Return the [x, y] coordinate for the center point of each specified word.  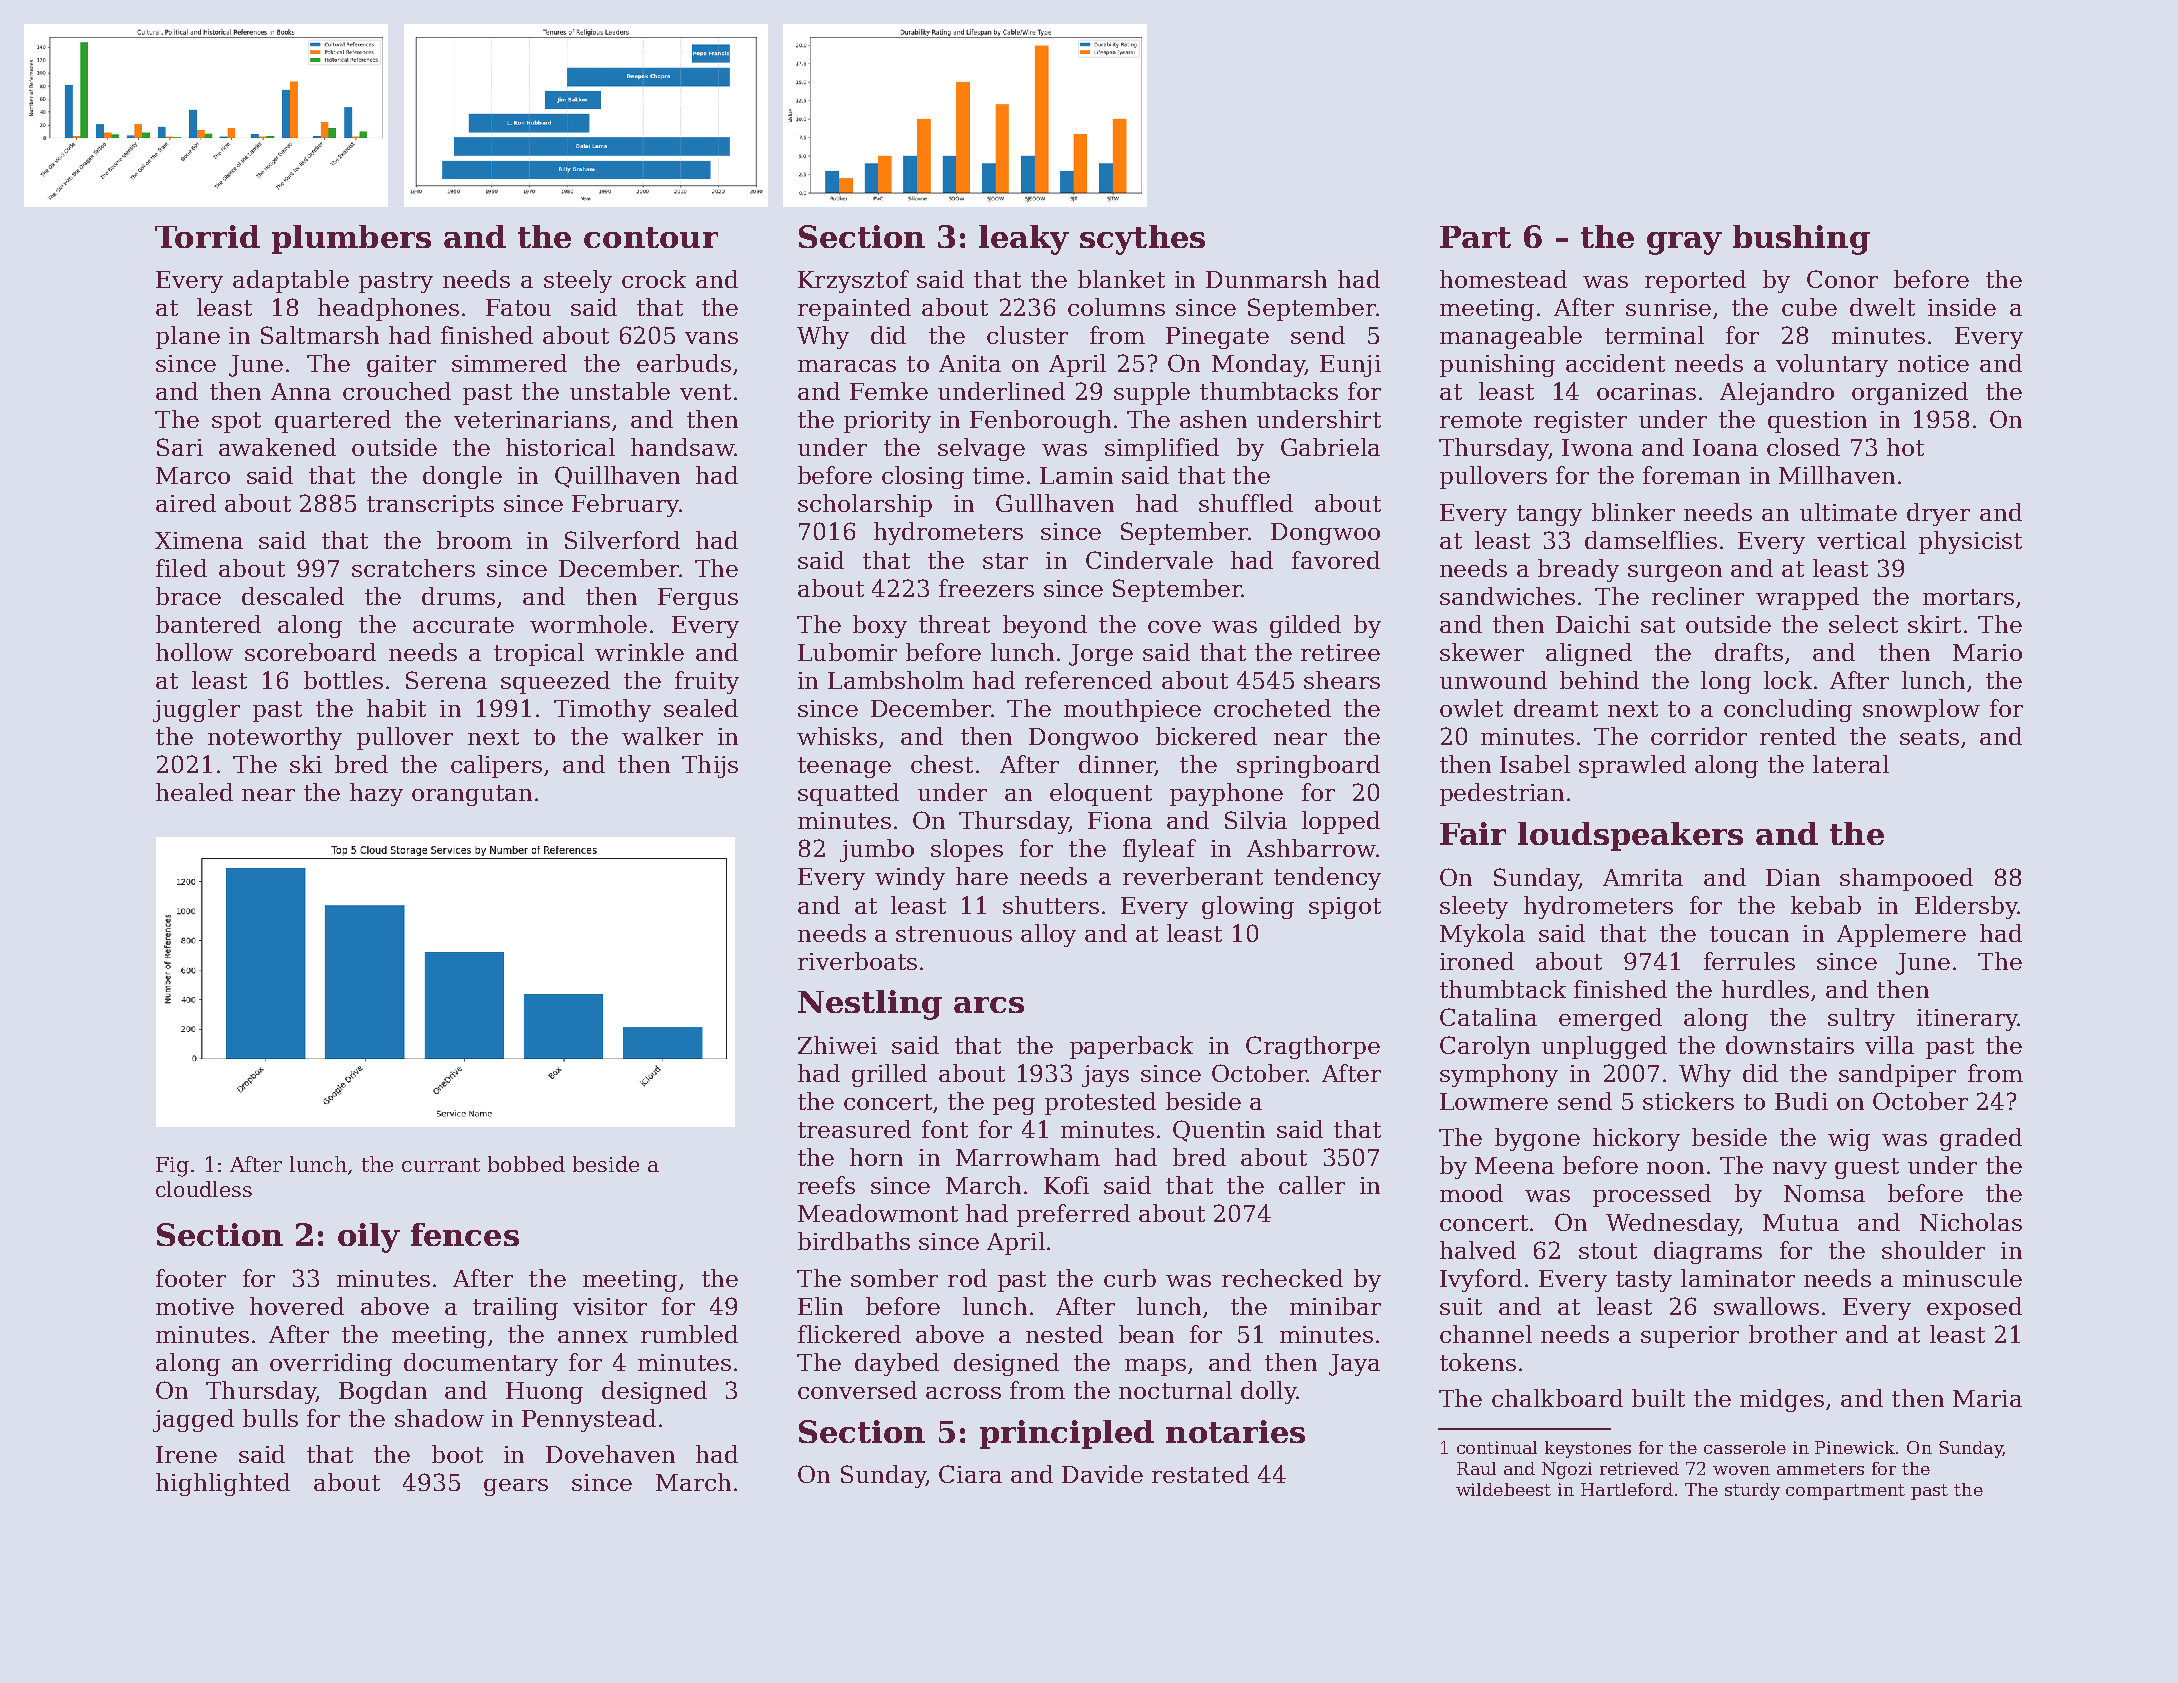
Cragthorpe [1313, 1047]
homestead [1503, 279]
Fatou [518, 307]
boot [457, 1454]
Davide [1102, 1474]
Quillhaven [617, 477]
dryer [1938, 514]
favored [1336, 560]
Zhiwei [837, 1045]
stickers [1688, 1101]
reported [1695, 281]
